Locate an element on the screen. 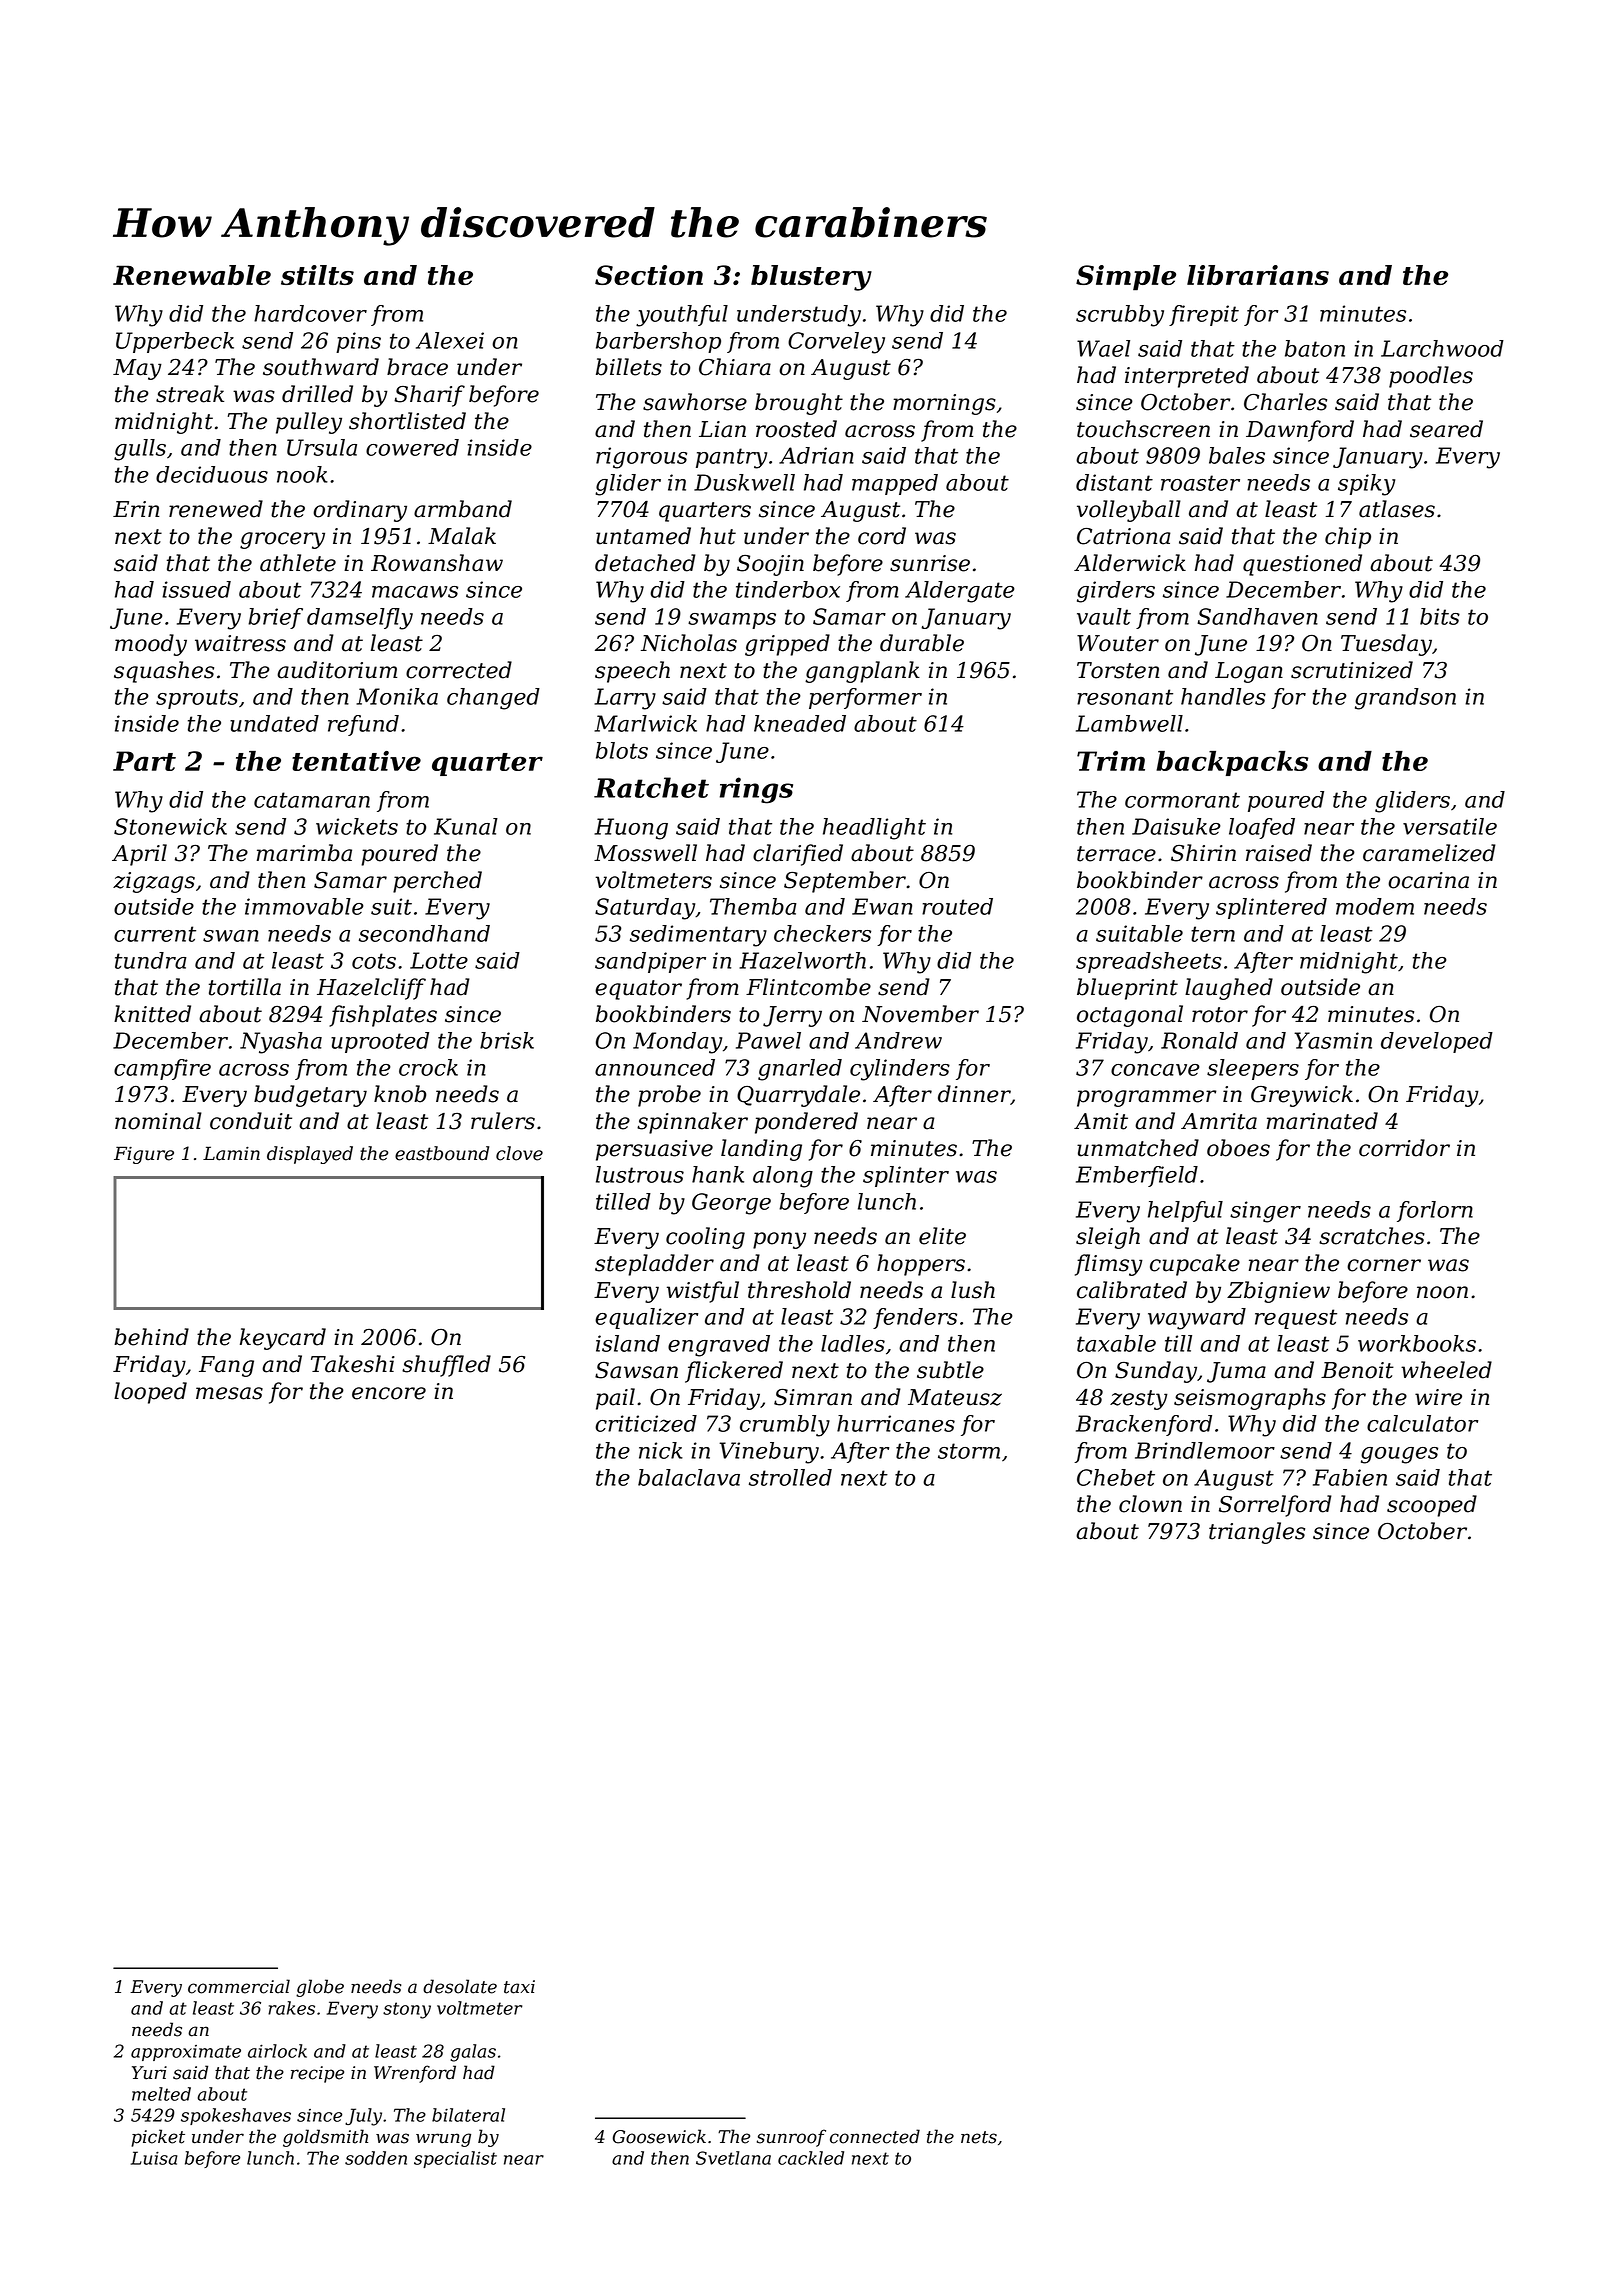 The width and height of the screenshot is (1620, 2292). atlases is located at coordinates (1397, 509).
